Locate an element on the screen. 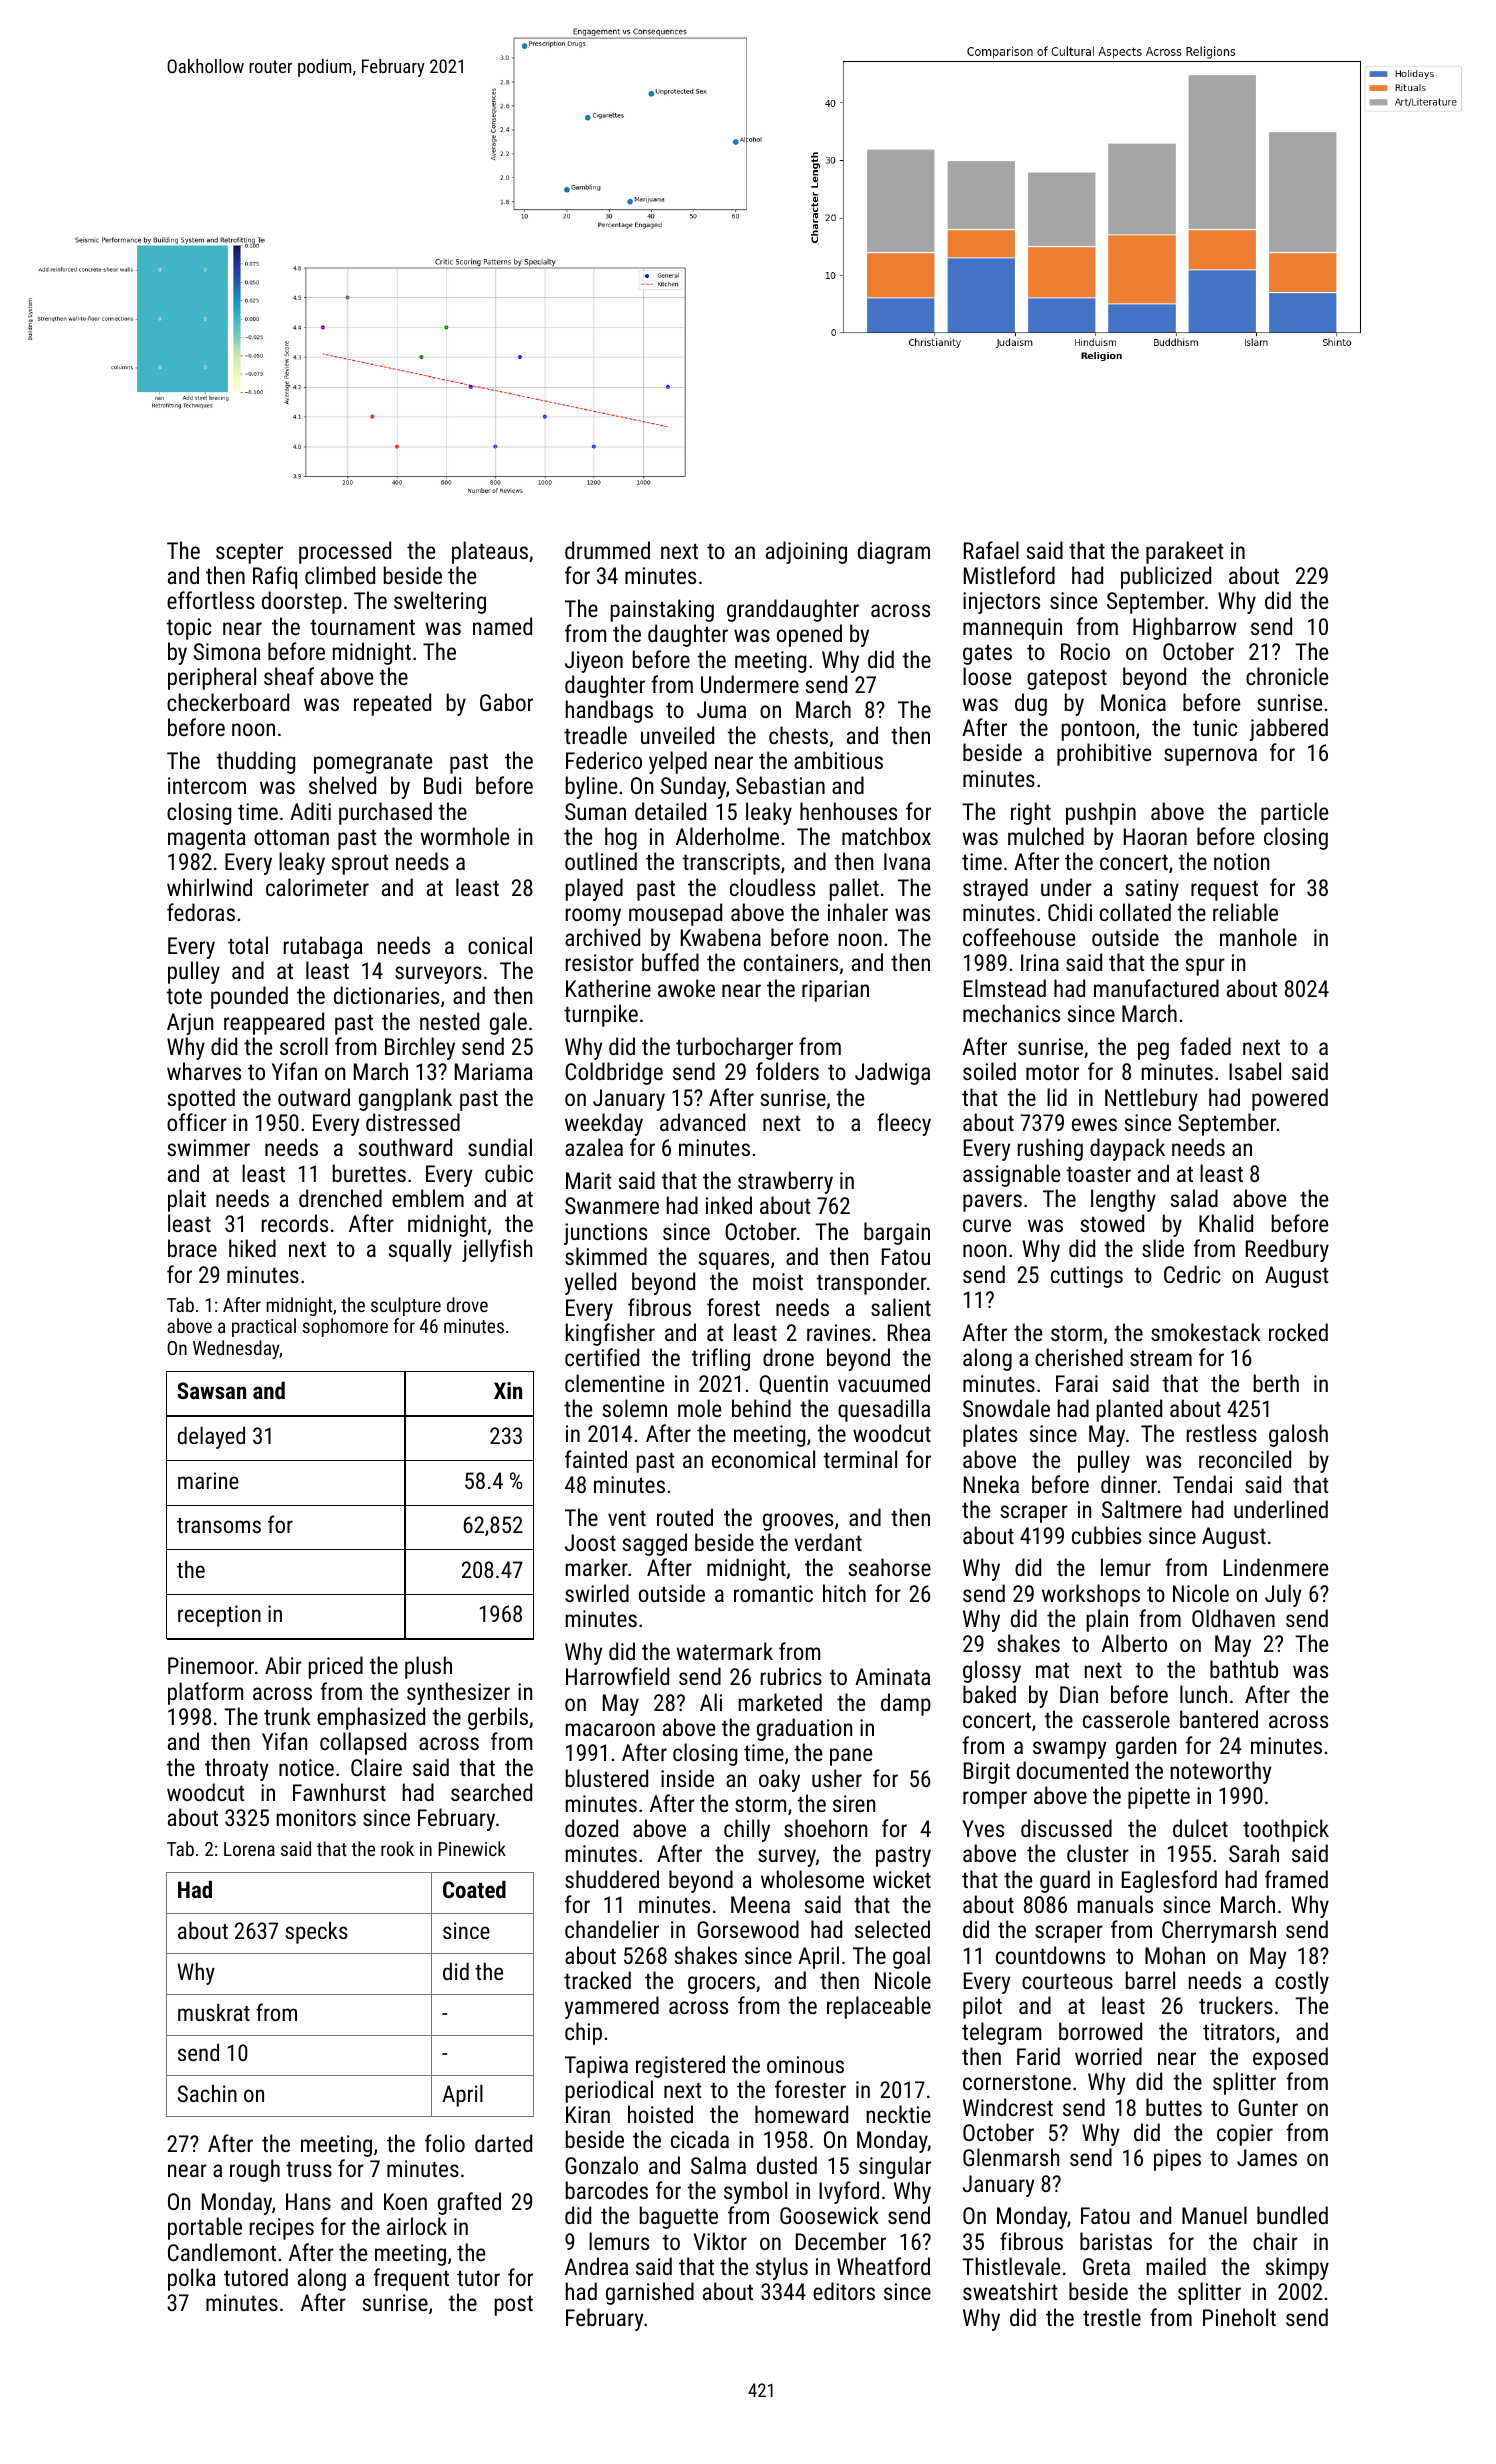 The height and width of the screenshot is (2464, 1496). supernova is located at coordinates (1210, 757).
